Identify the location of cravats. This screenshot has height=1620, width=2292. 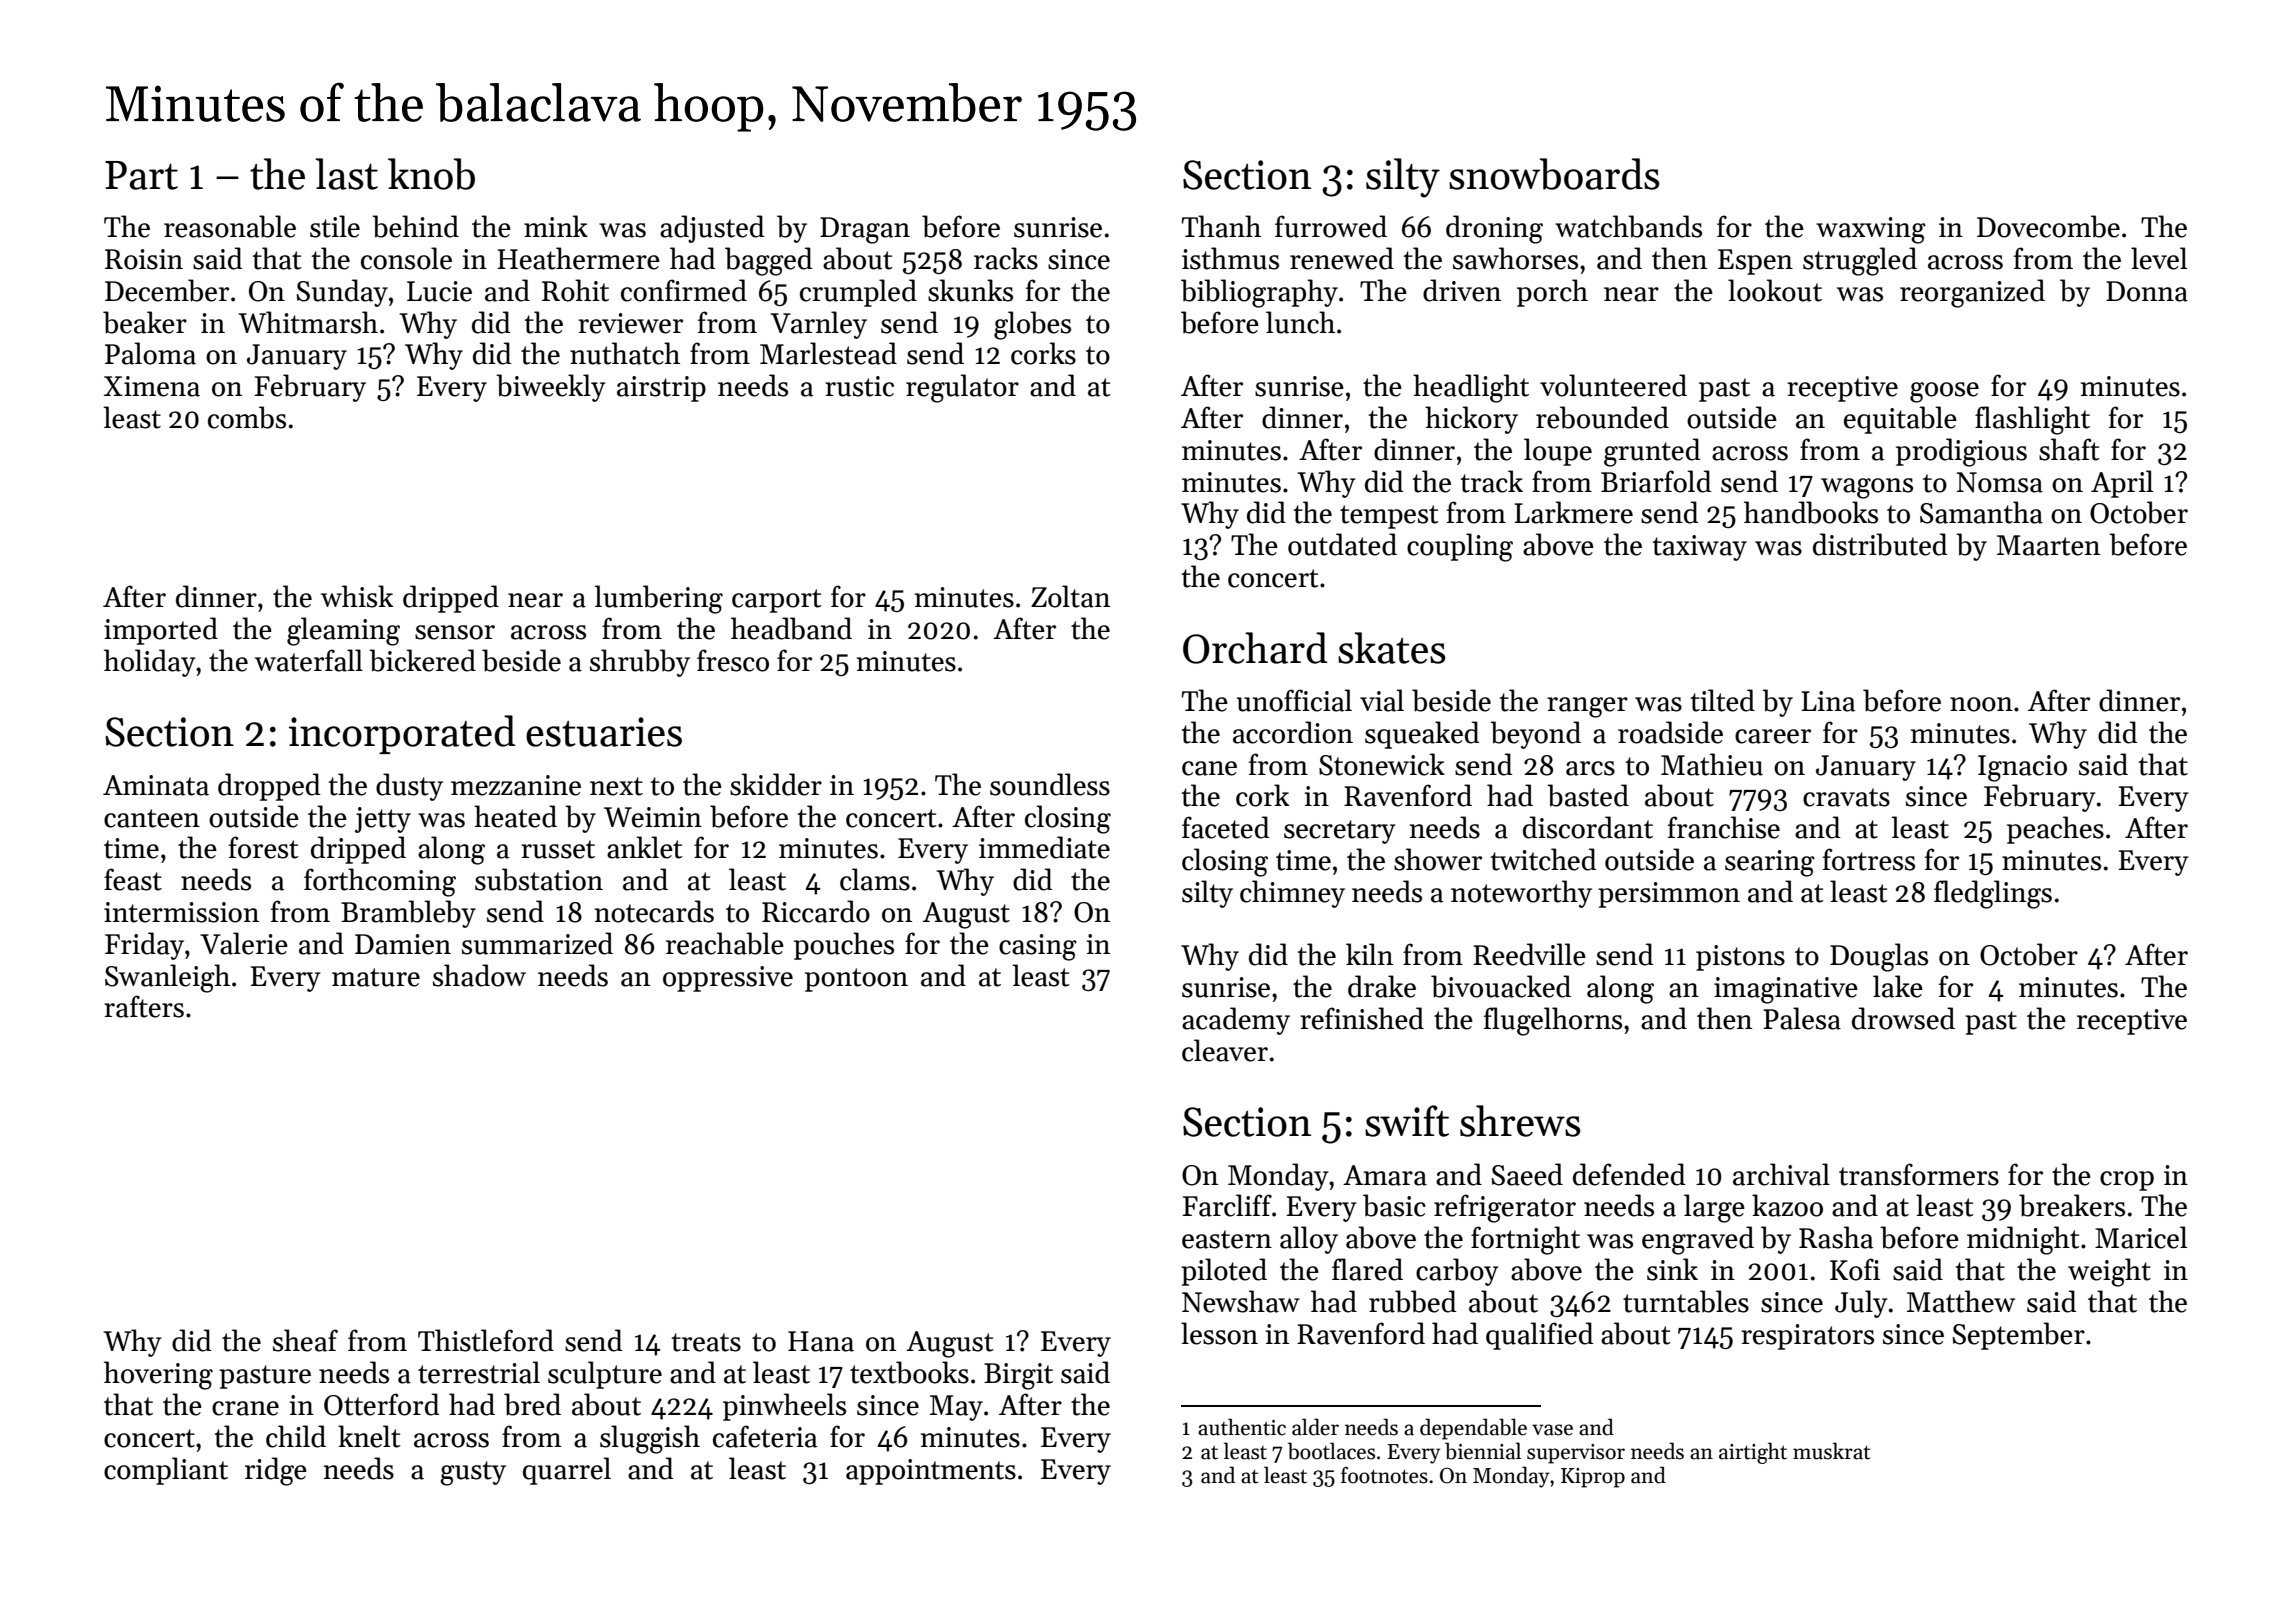
(1846, 797).
